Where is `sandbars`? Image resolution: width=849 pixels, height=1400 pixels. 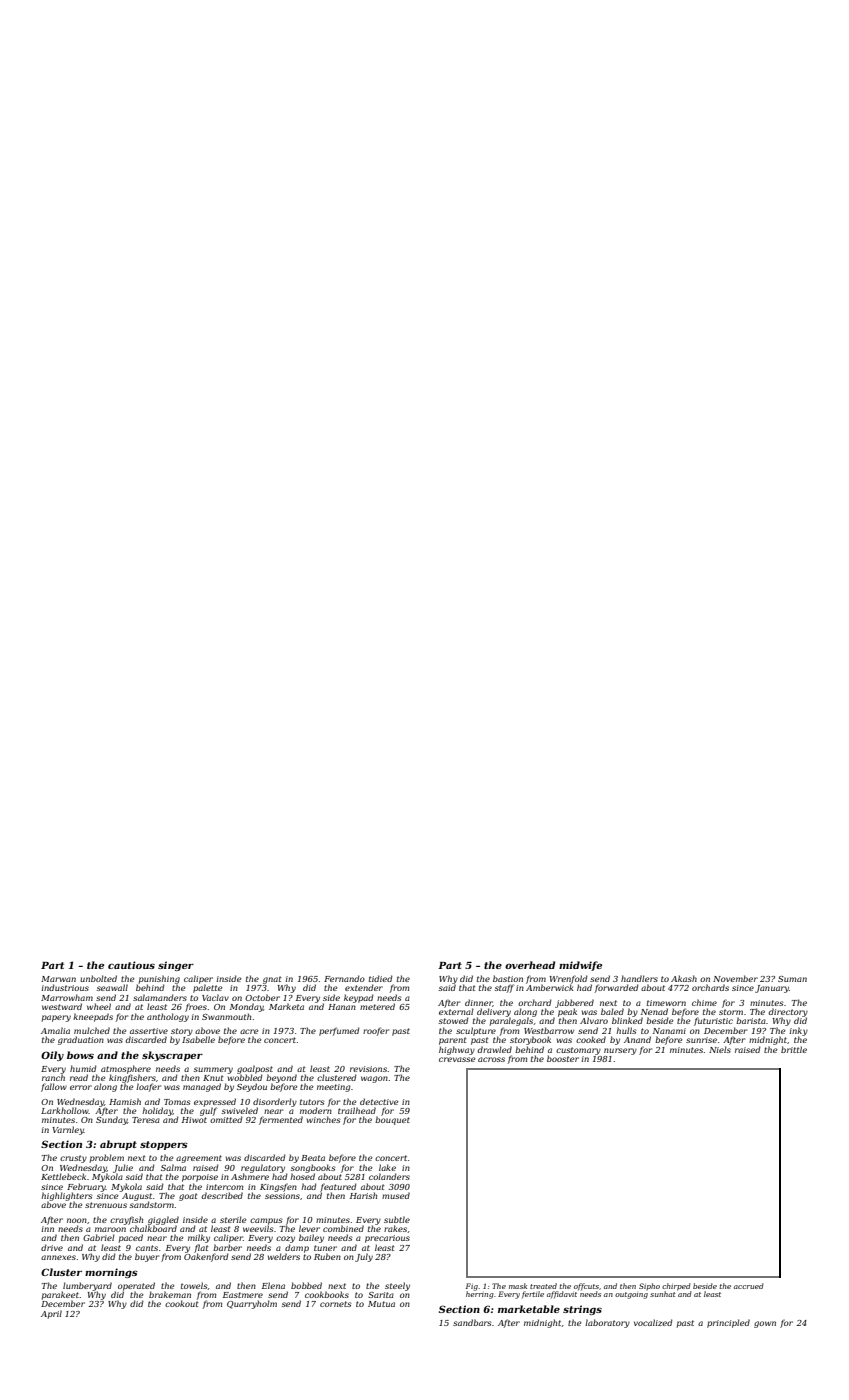 sandbars is located at coordinates (472, 1322).
